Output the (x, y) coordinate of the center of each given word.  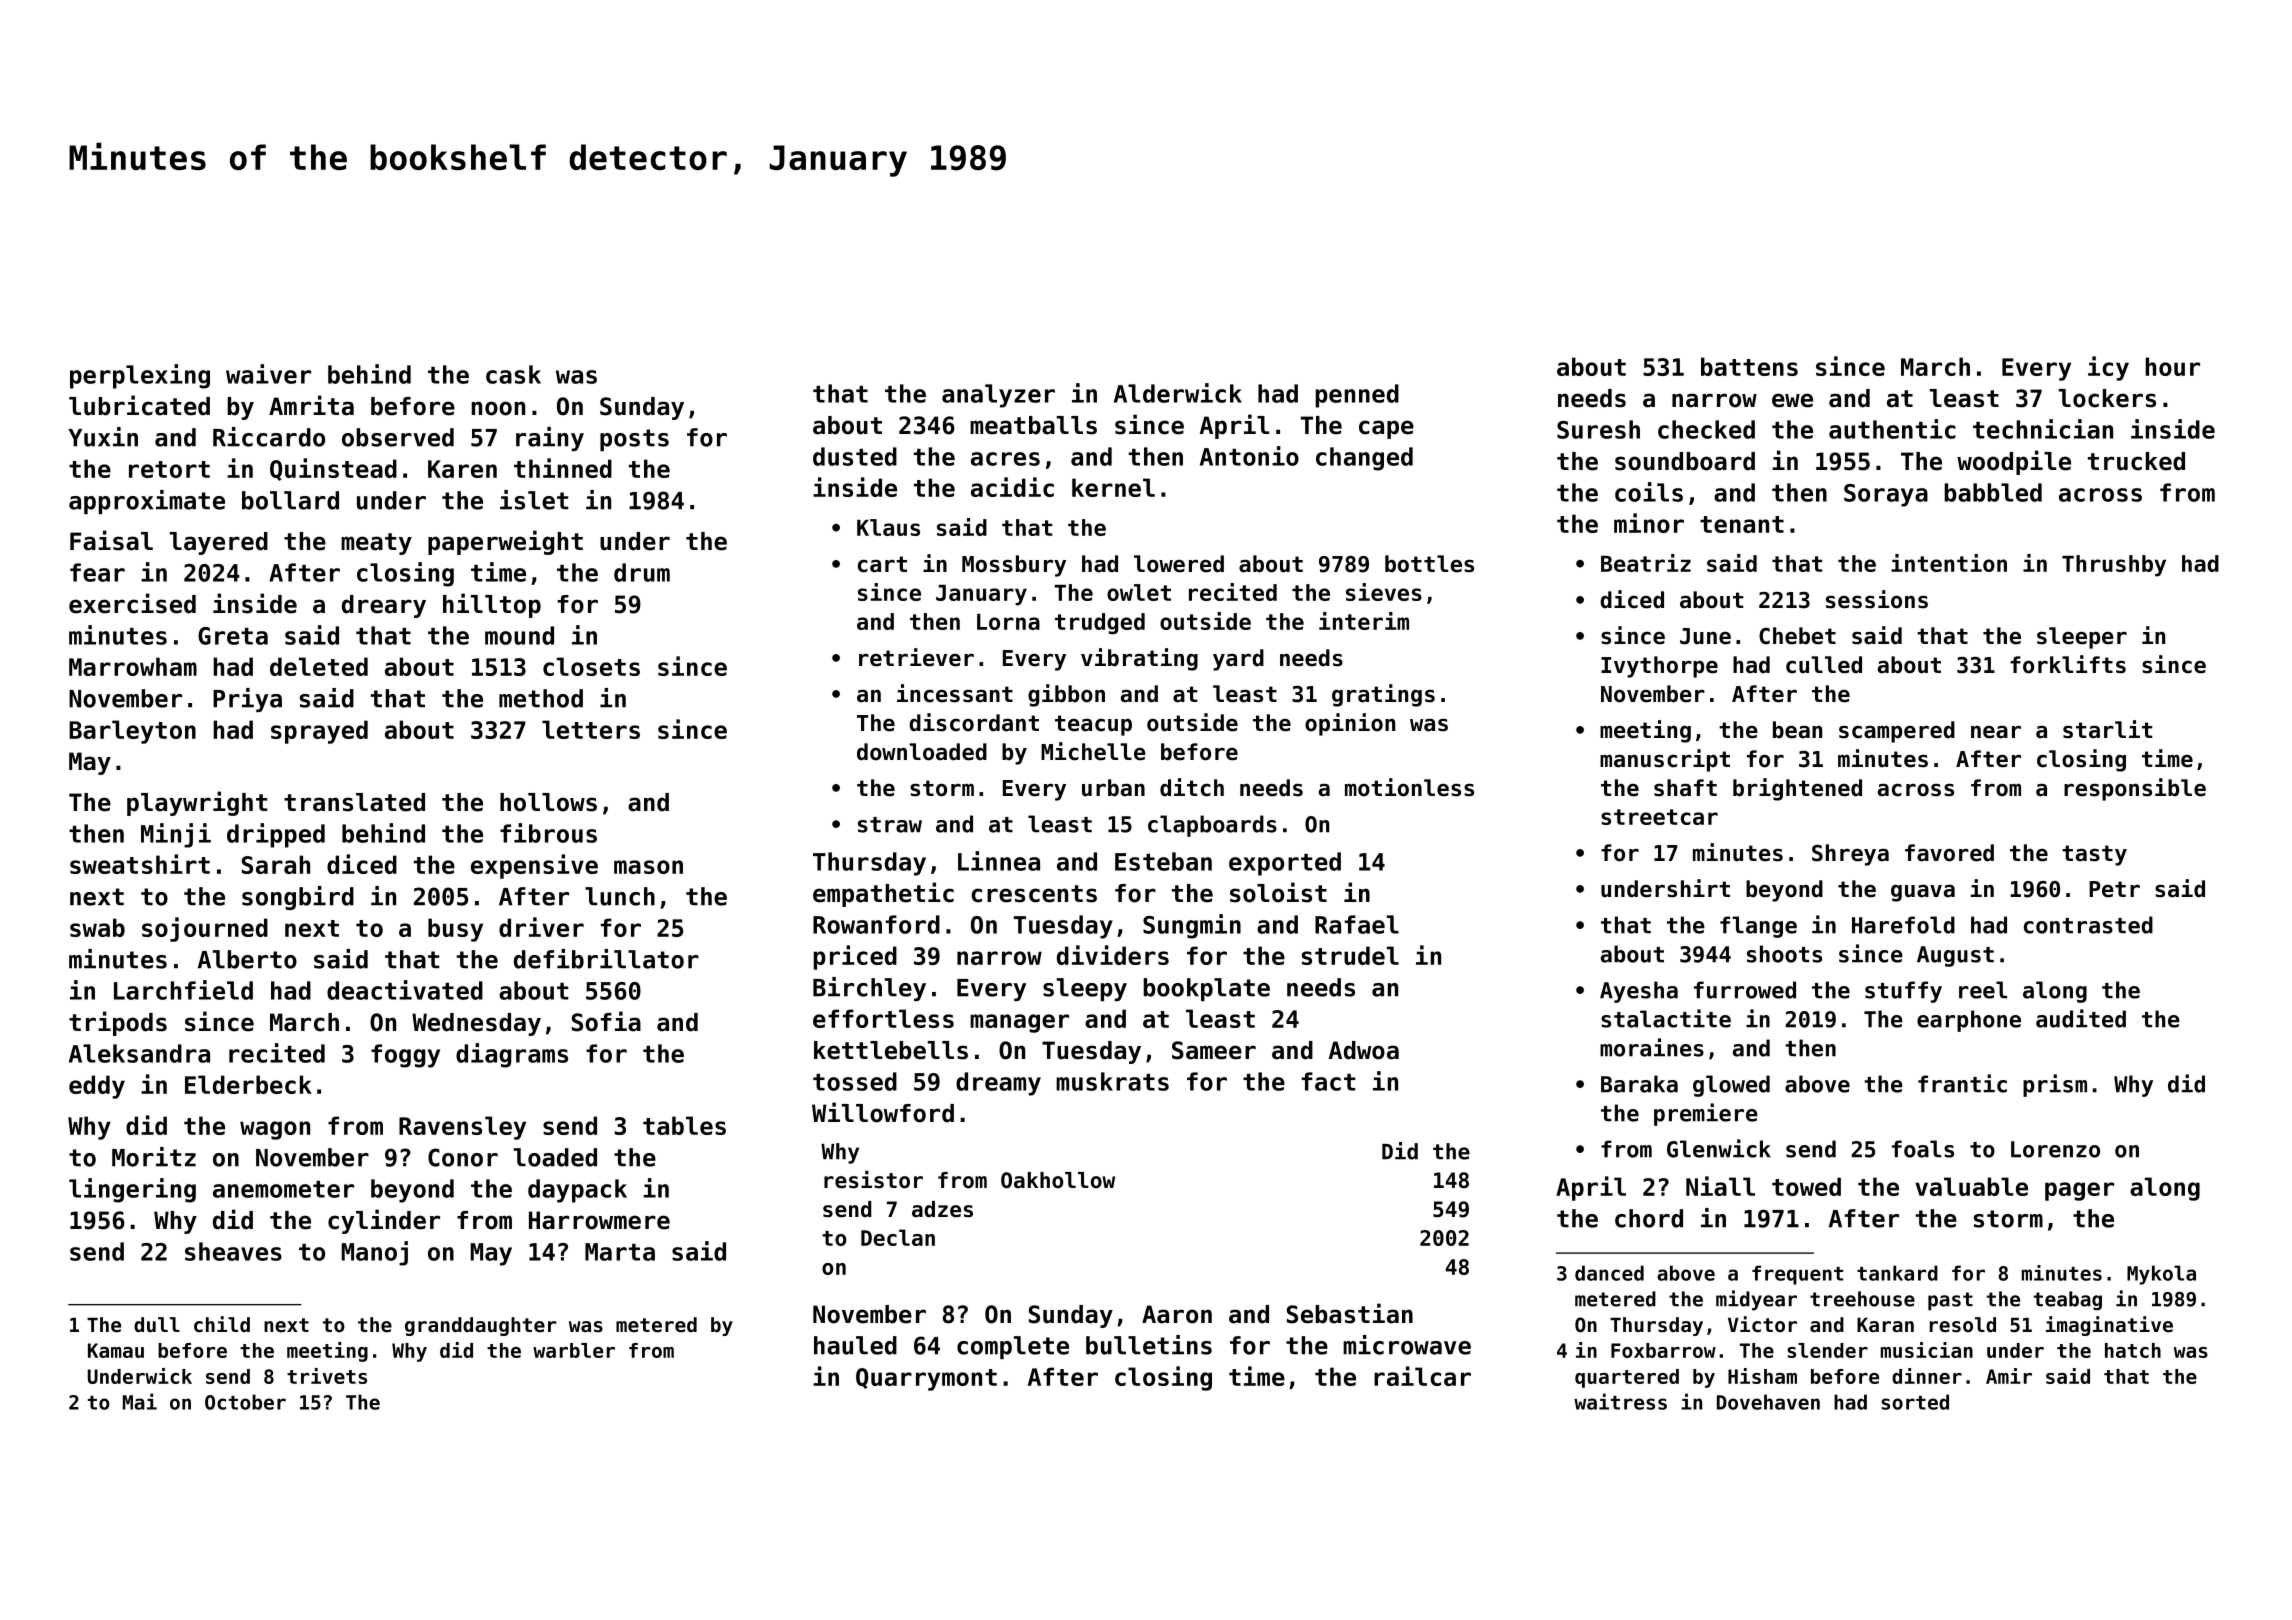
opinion (1350, 724)
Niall (1720, 1186)
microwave (1407, 1345)
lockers (2107, 398)
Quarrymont (926, 1379)
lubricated (139, 405)
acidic (1012, 487)
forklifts (2068, 664)
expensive (534, 866)
